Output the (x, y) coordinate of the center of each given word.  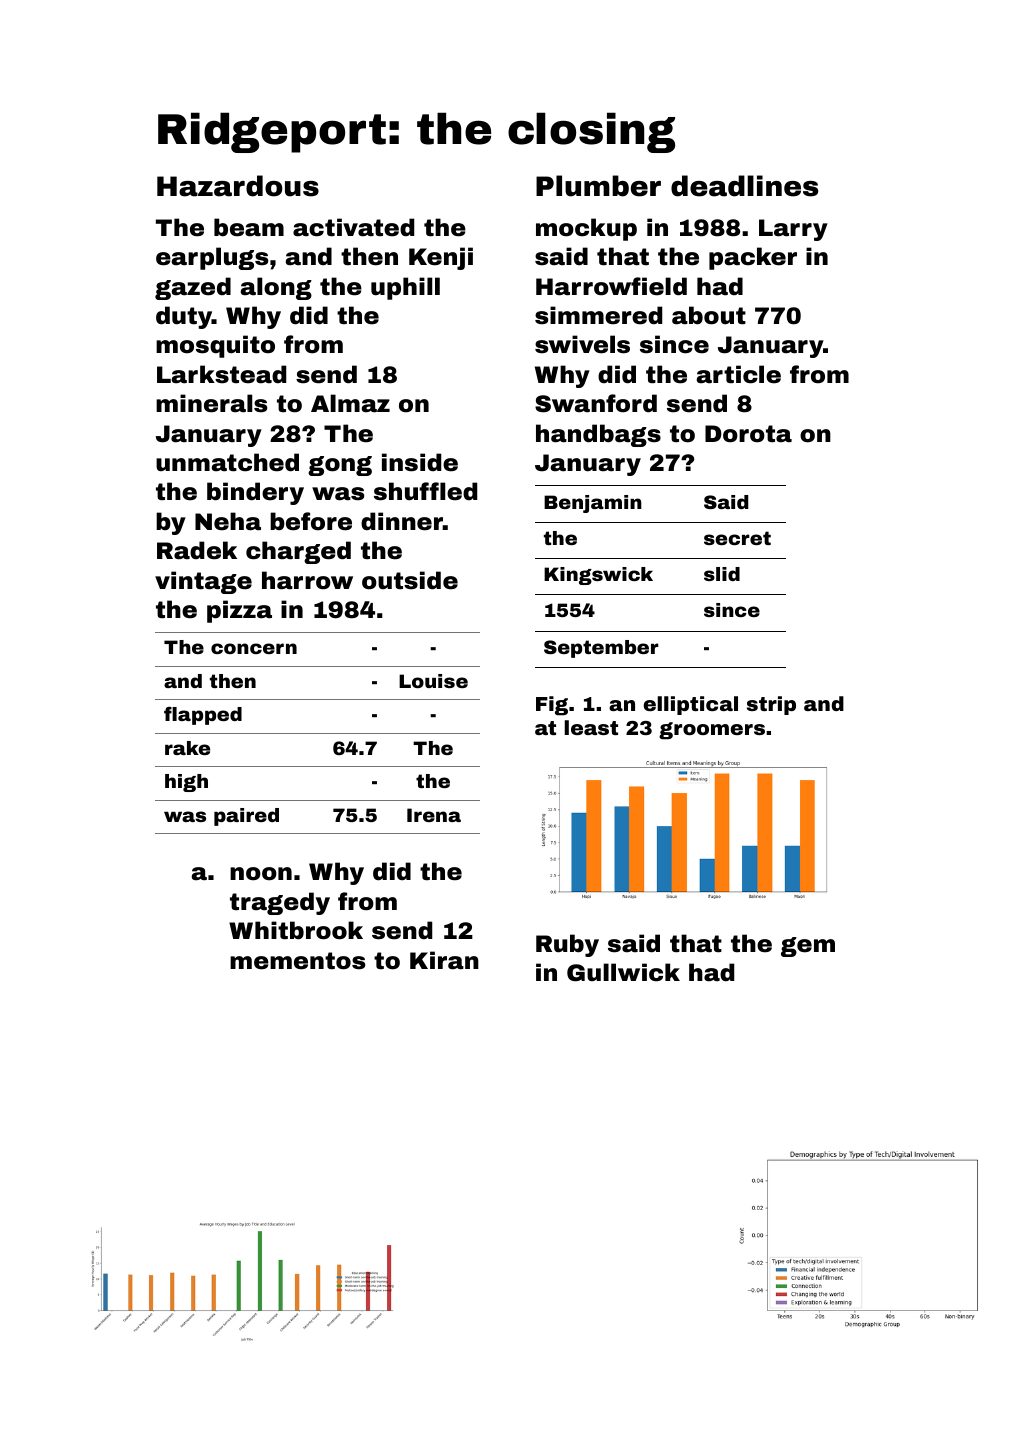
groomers (712, 731)
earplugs (212, 258)
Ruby (567, 945)
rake (187, 748)
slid (722, 574)
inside (420, 462)
